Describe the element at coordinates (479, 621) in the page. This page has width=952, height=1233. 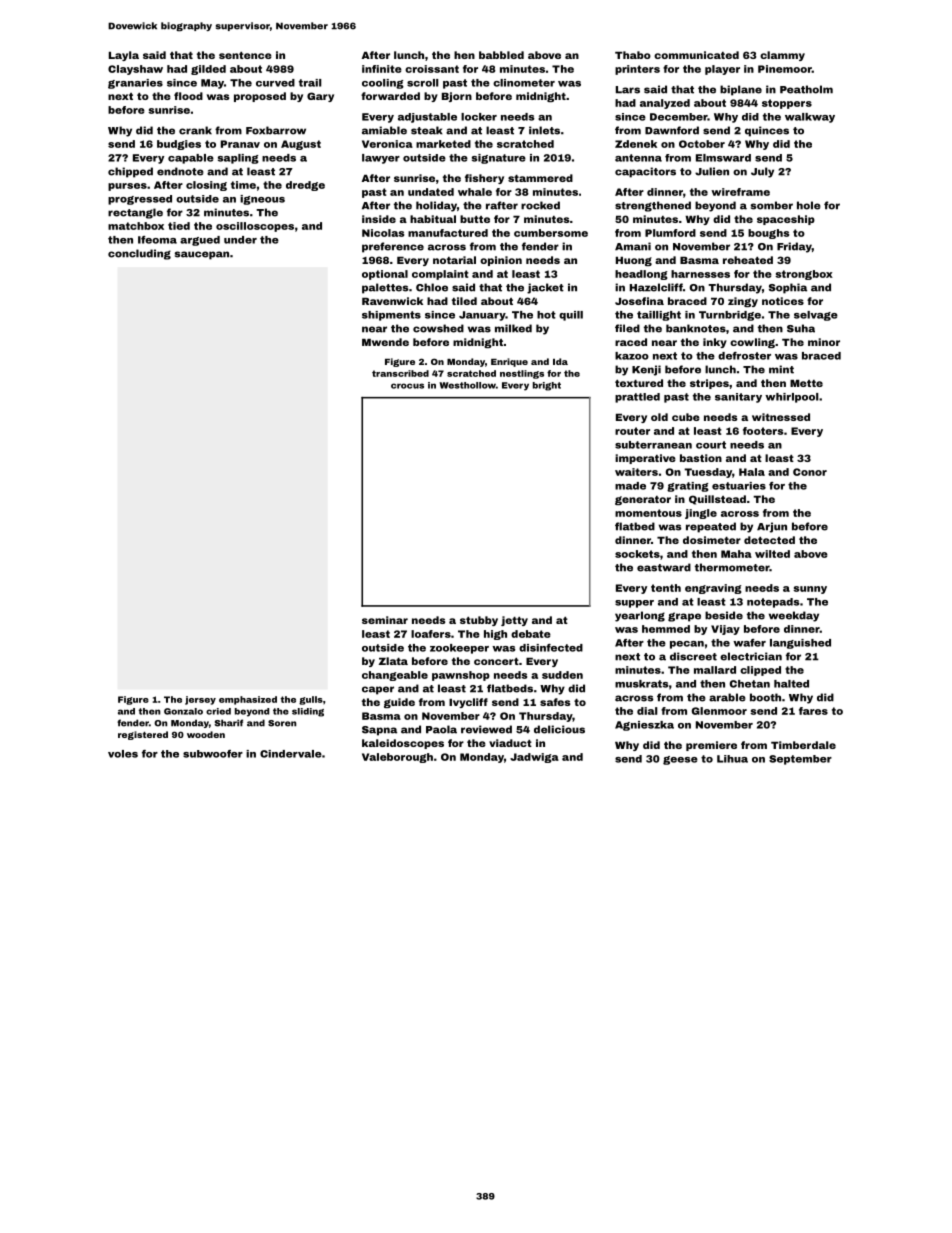
I see `stubby` at that location.
